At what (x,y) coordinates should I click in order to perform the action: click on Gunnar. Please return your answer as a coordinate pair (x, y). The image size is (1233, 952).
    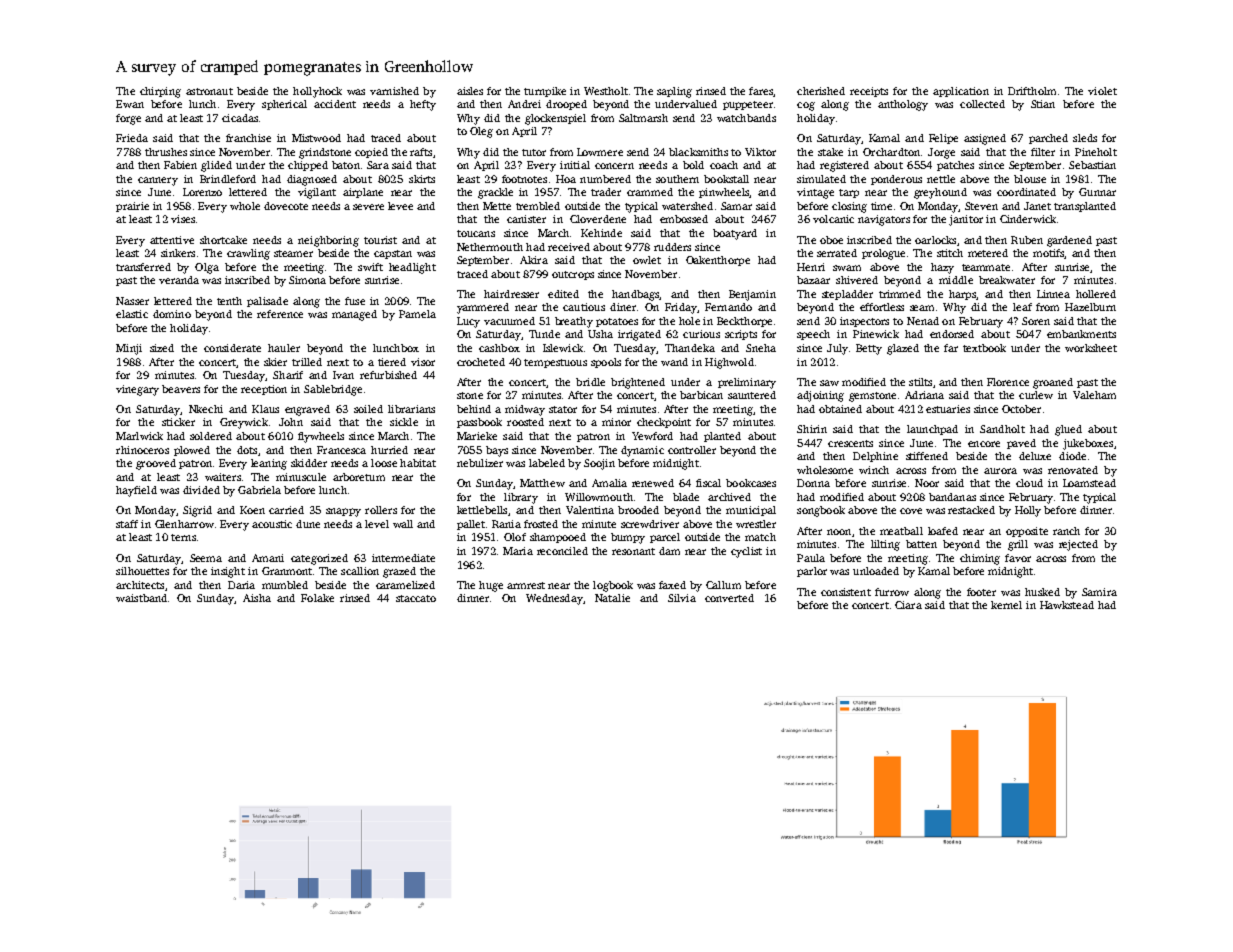
    Looking at the image, I should click on (1097, 192).
